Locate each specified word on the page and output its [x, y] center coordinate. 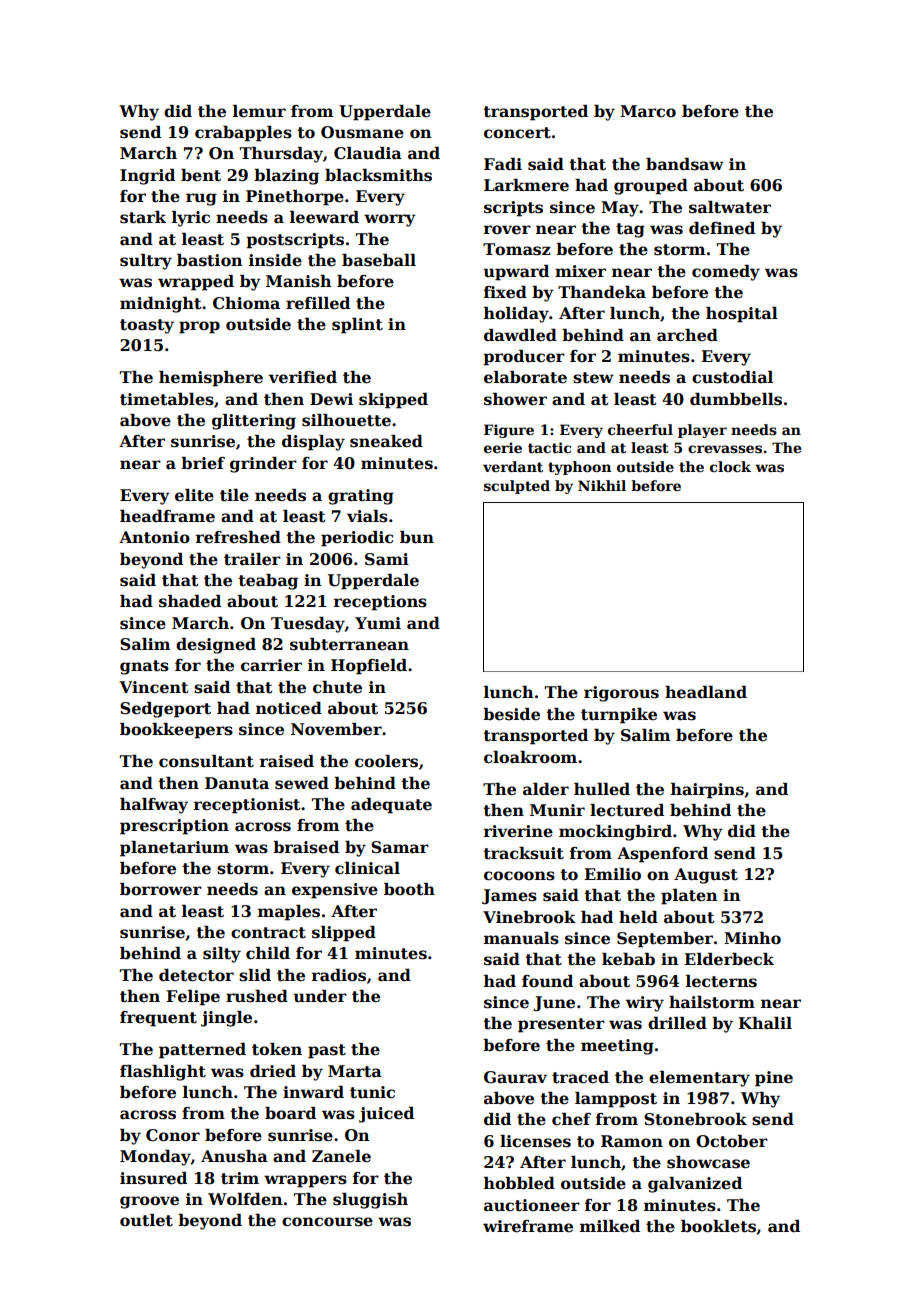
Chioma [246, 303]
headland [706, 692]
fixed [505, 292]
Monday [155, 1158]
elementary [699, 1079]
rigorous [621, 694]
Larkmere [526, 185]
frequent [158, 1019]
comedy [726, 273]
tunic [372, 1092]
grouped [651, 187]
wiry [645, 1004]
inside [275, 260]
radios [339, 975]
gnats [144, 667]
